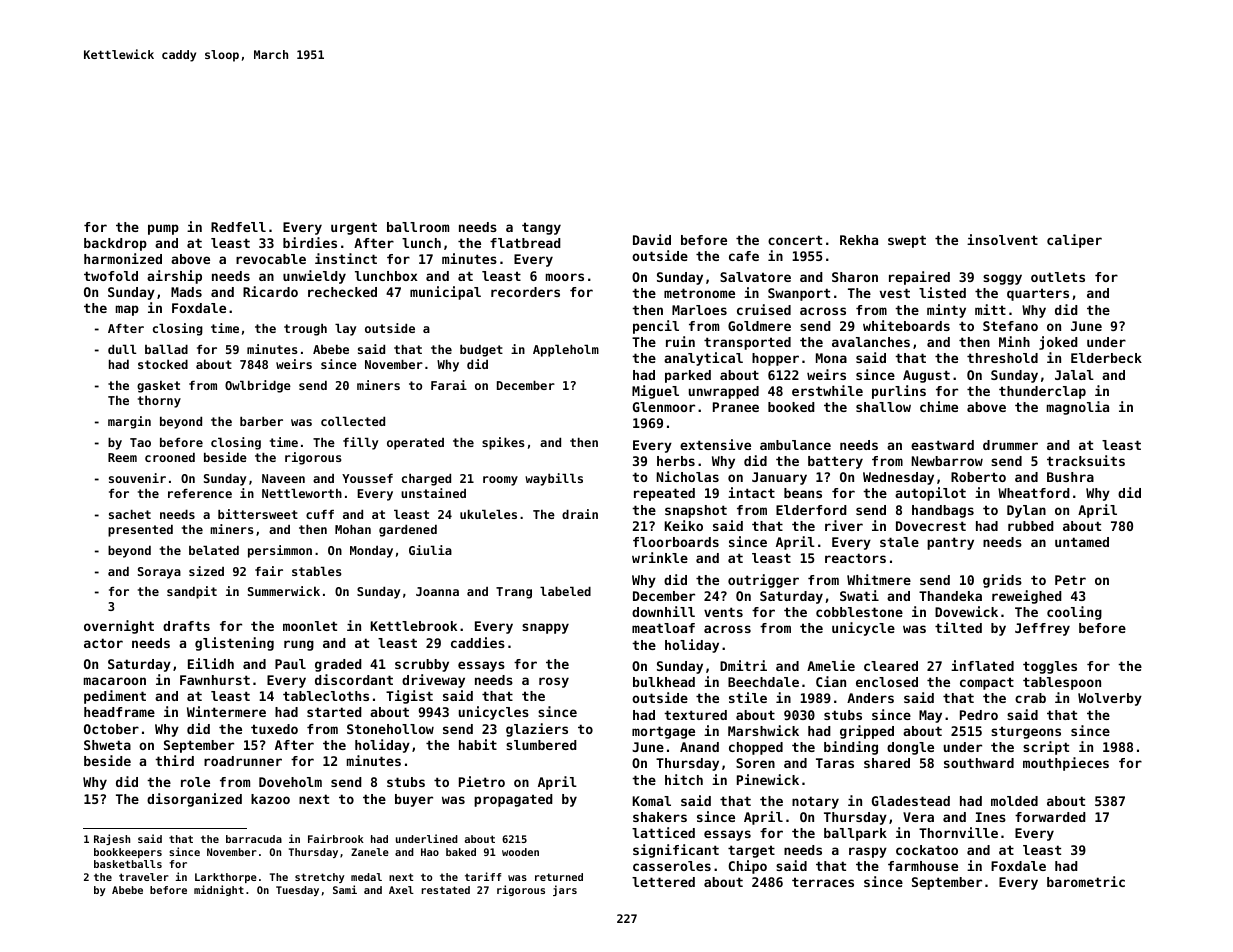 This screenshot has width=1233, height=952. What do you see at coordinates (1002, 239) in the screenshot?
I see `insolvent` at bounding box center [1002, 239].
